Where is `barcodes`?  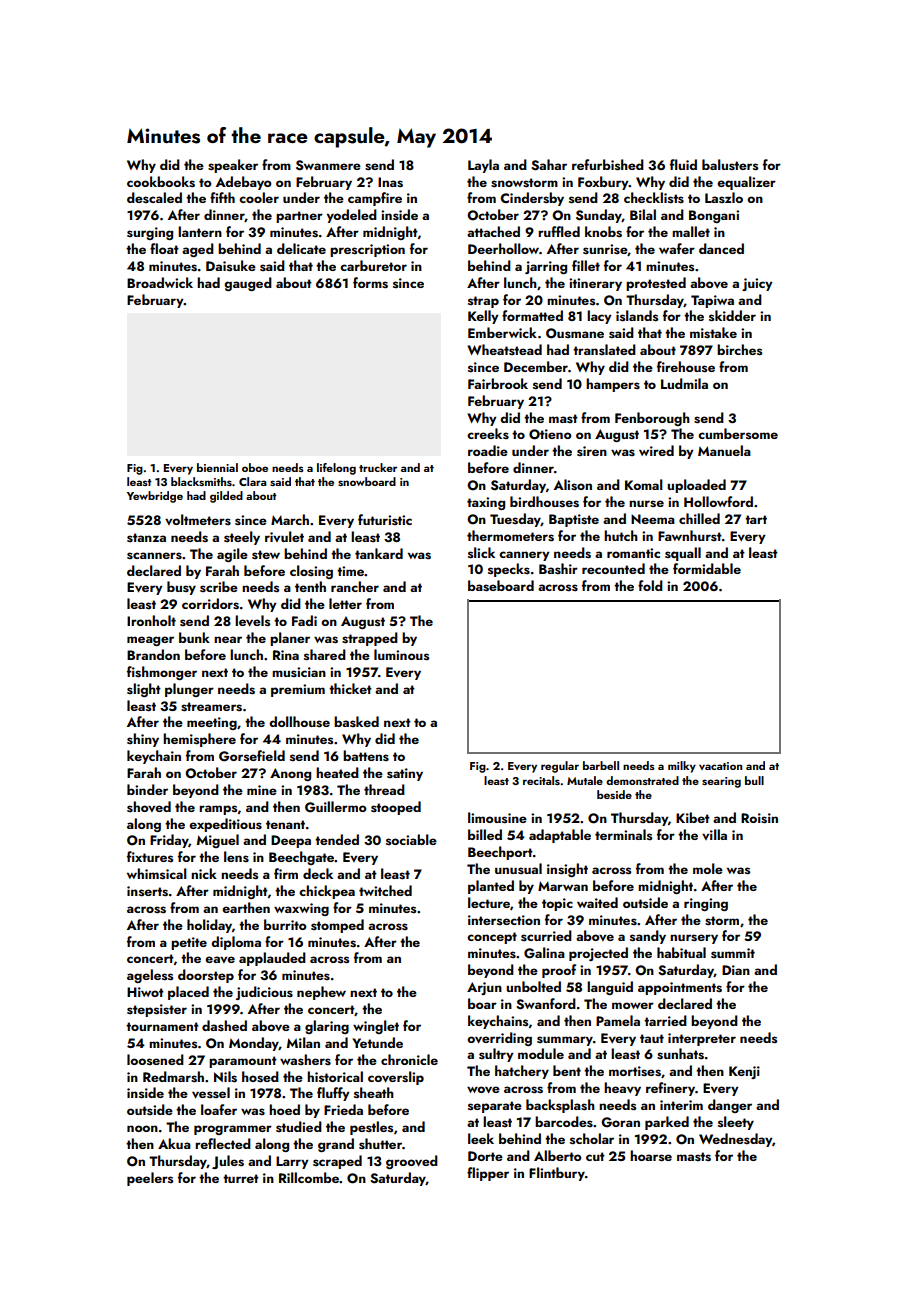
barcodes is located at coordinates (564, 1121).
